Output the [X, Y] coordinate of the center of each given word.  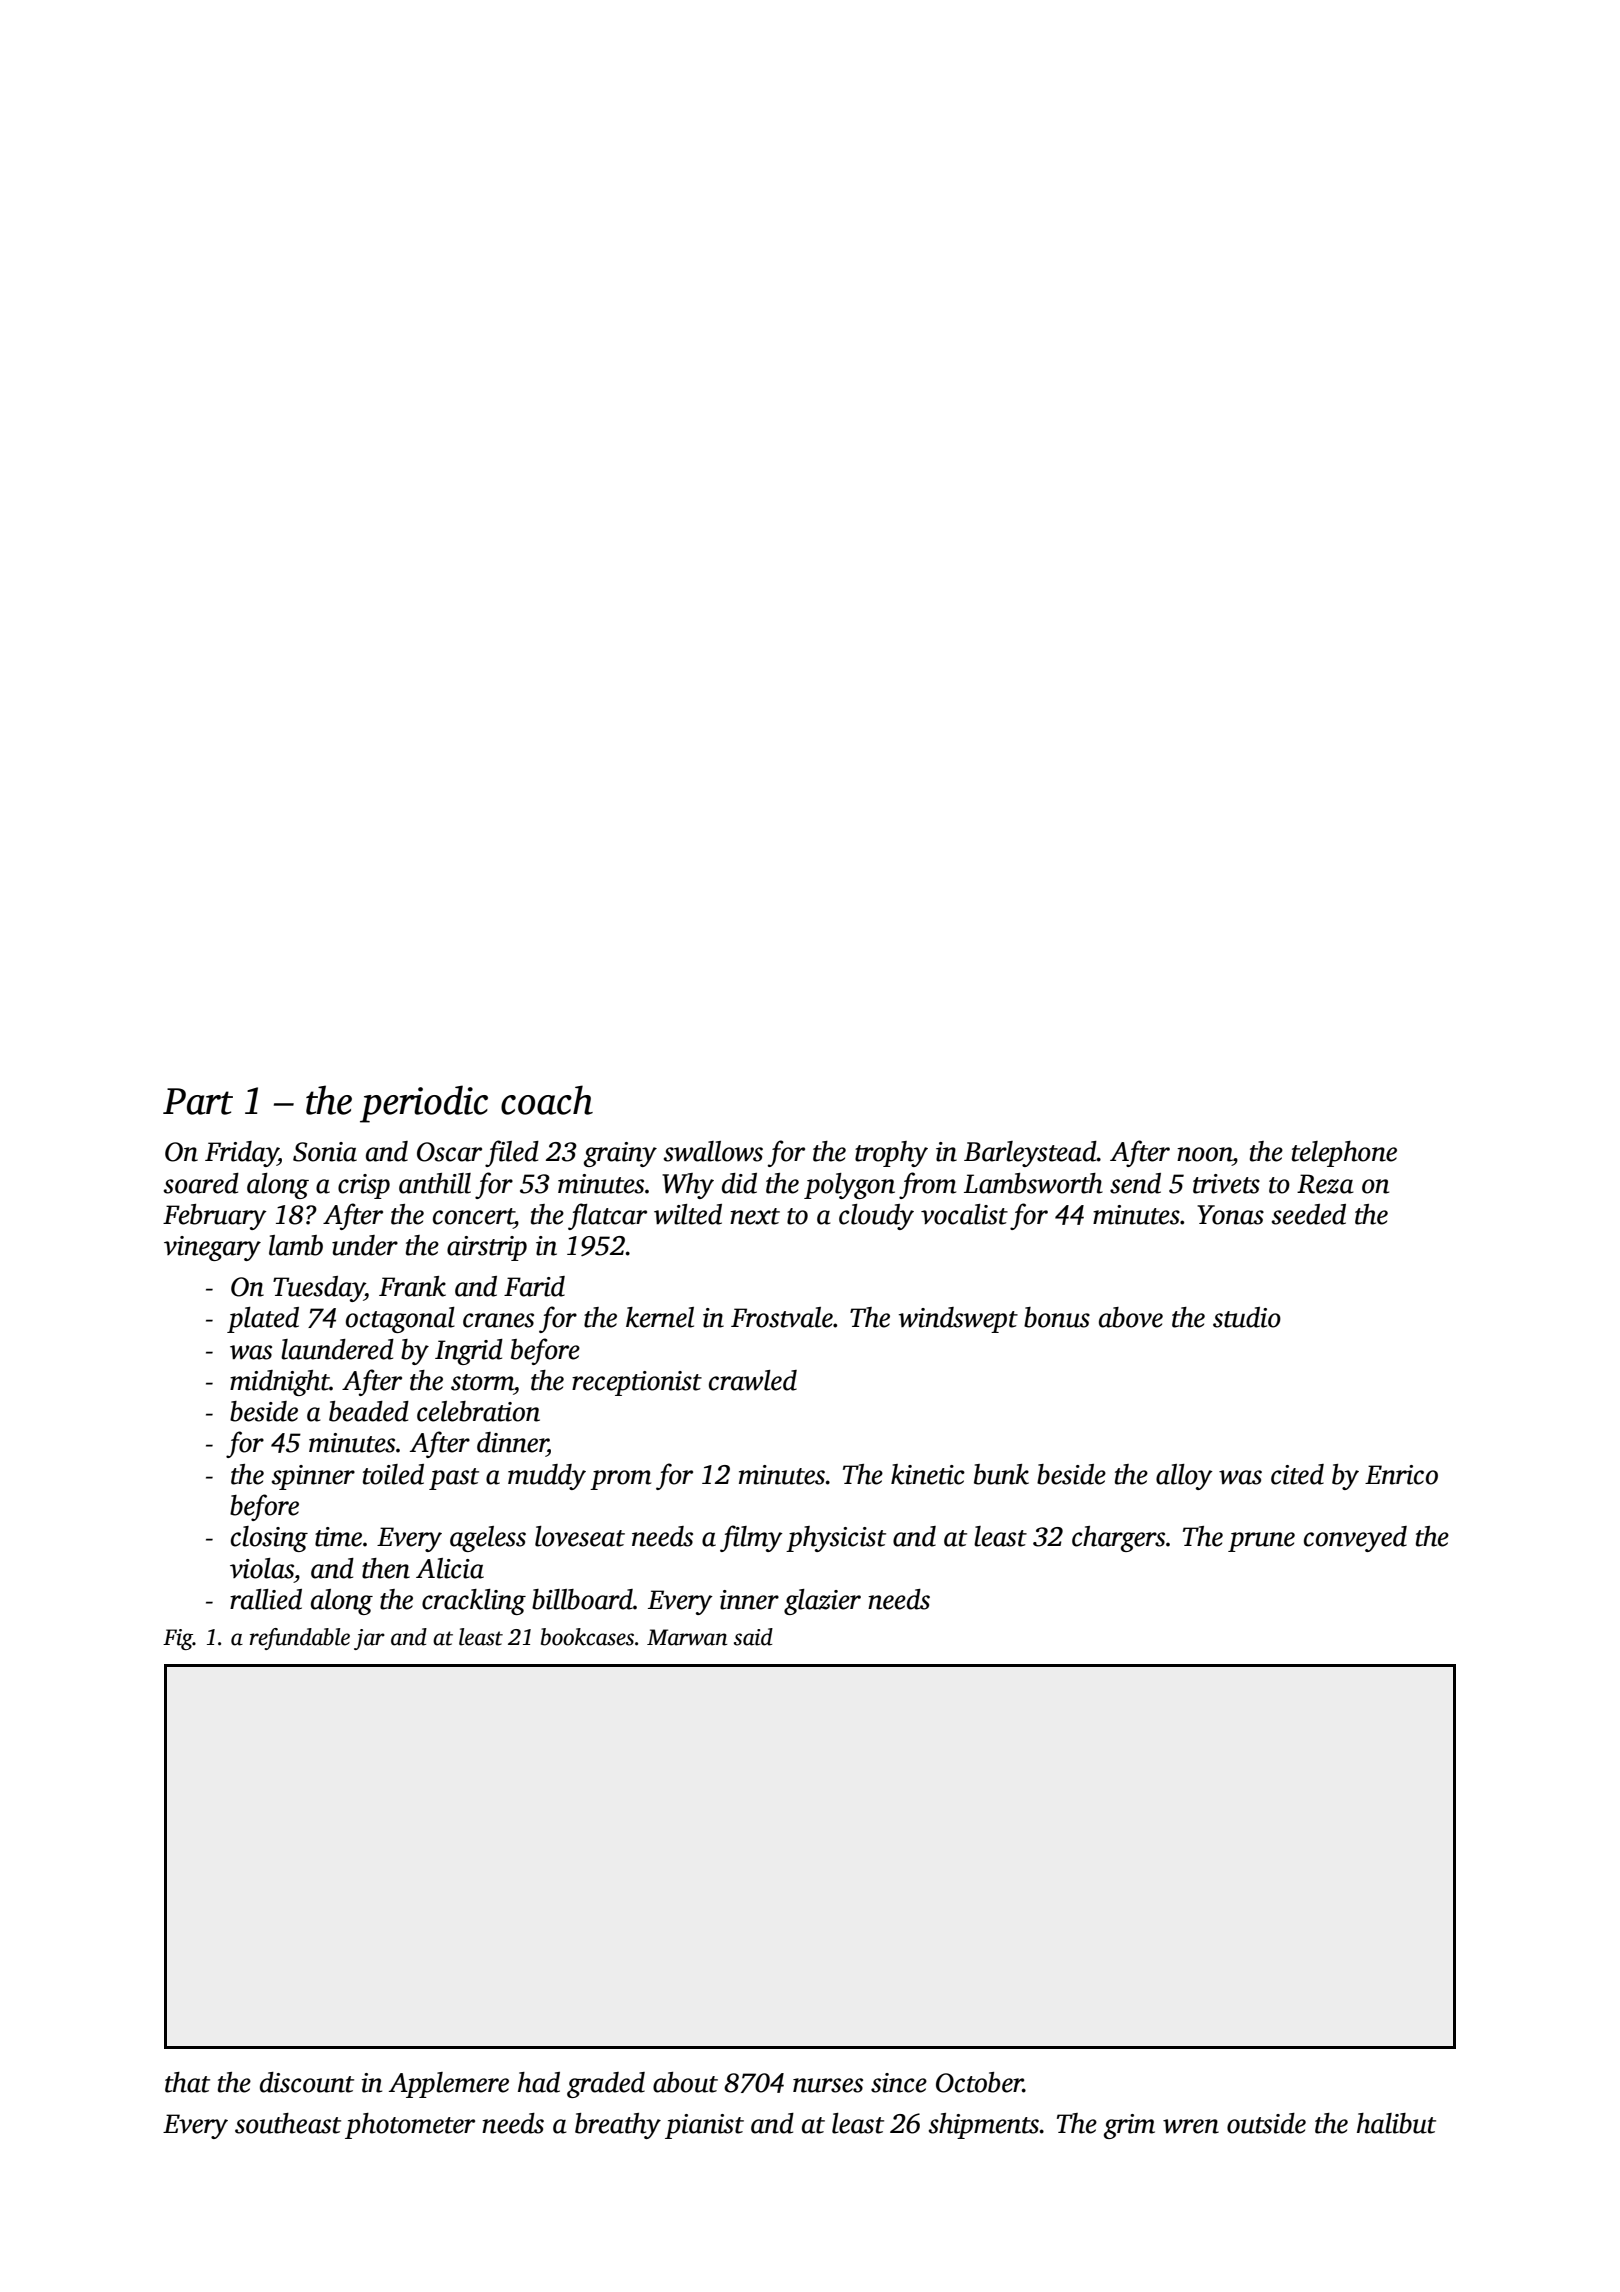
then [386, 1568]
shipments [984, 2126]
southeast [288, 2123]
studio [1247, 1317]
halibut [1396, 2123]
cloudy [876, 1217]
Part [198, 1101]
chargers [1118, 1539]
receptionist [637, 1383]
